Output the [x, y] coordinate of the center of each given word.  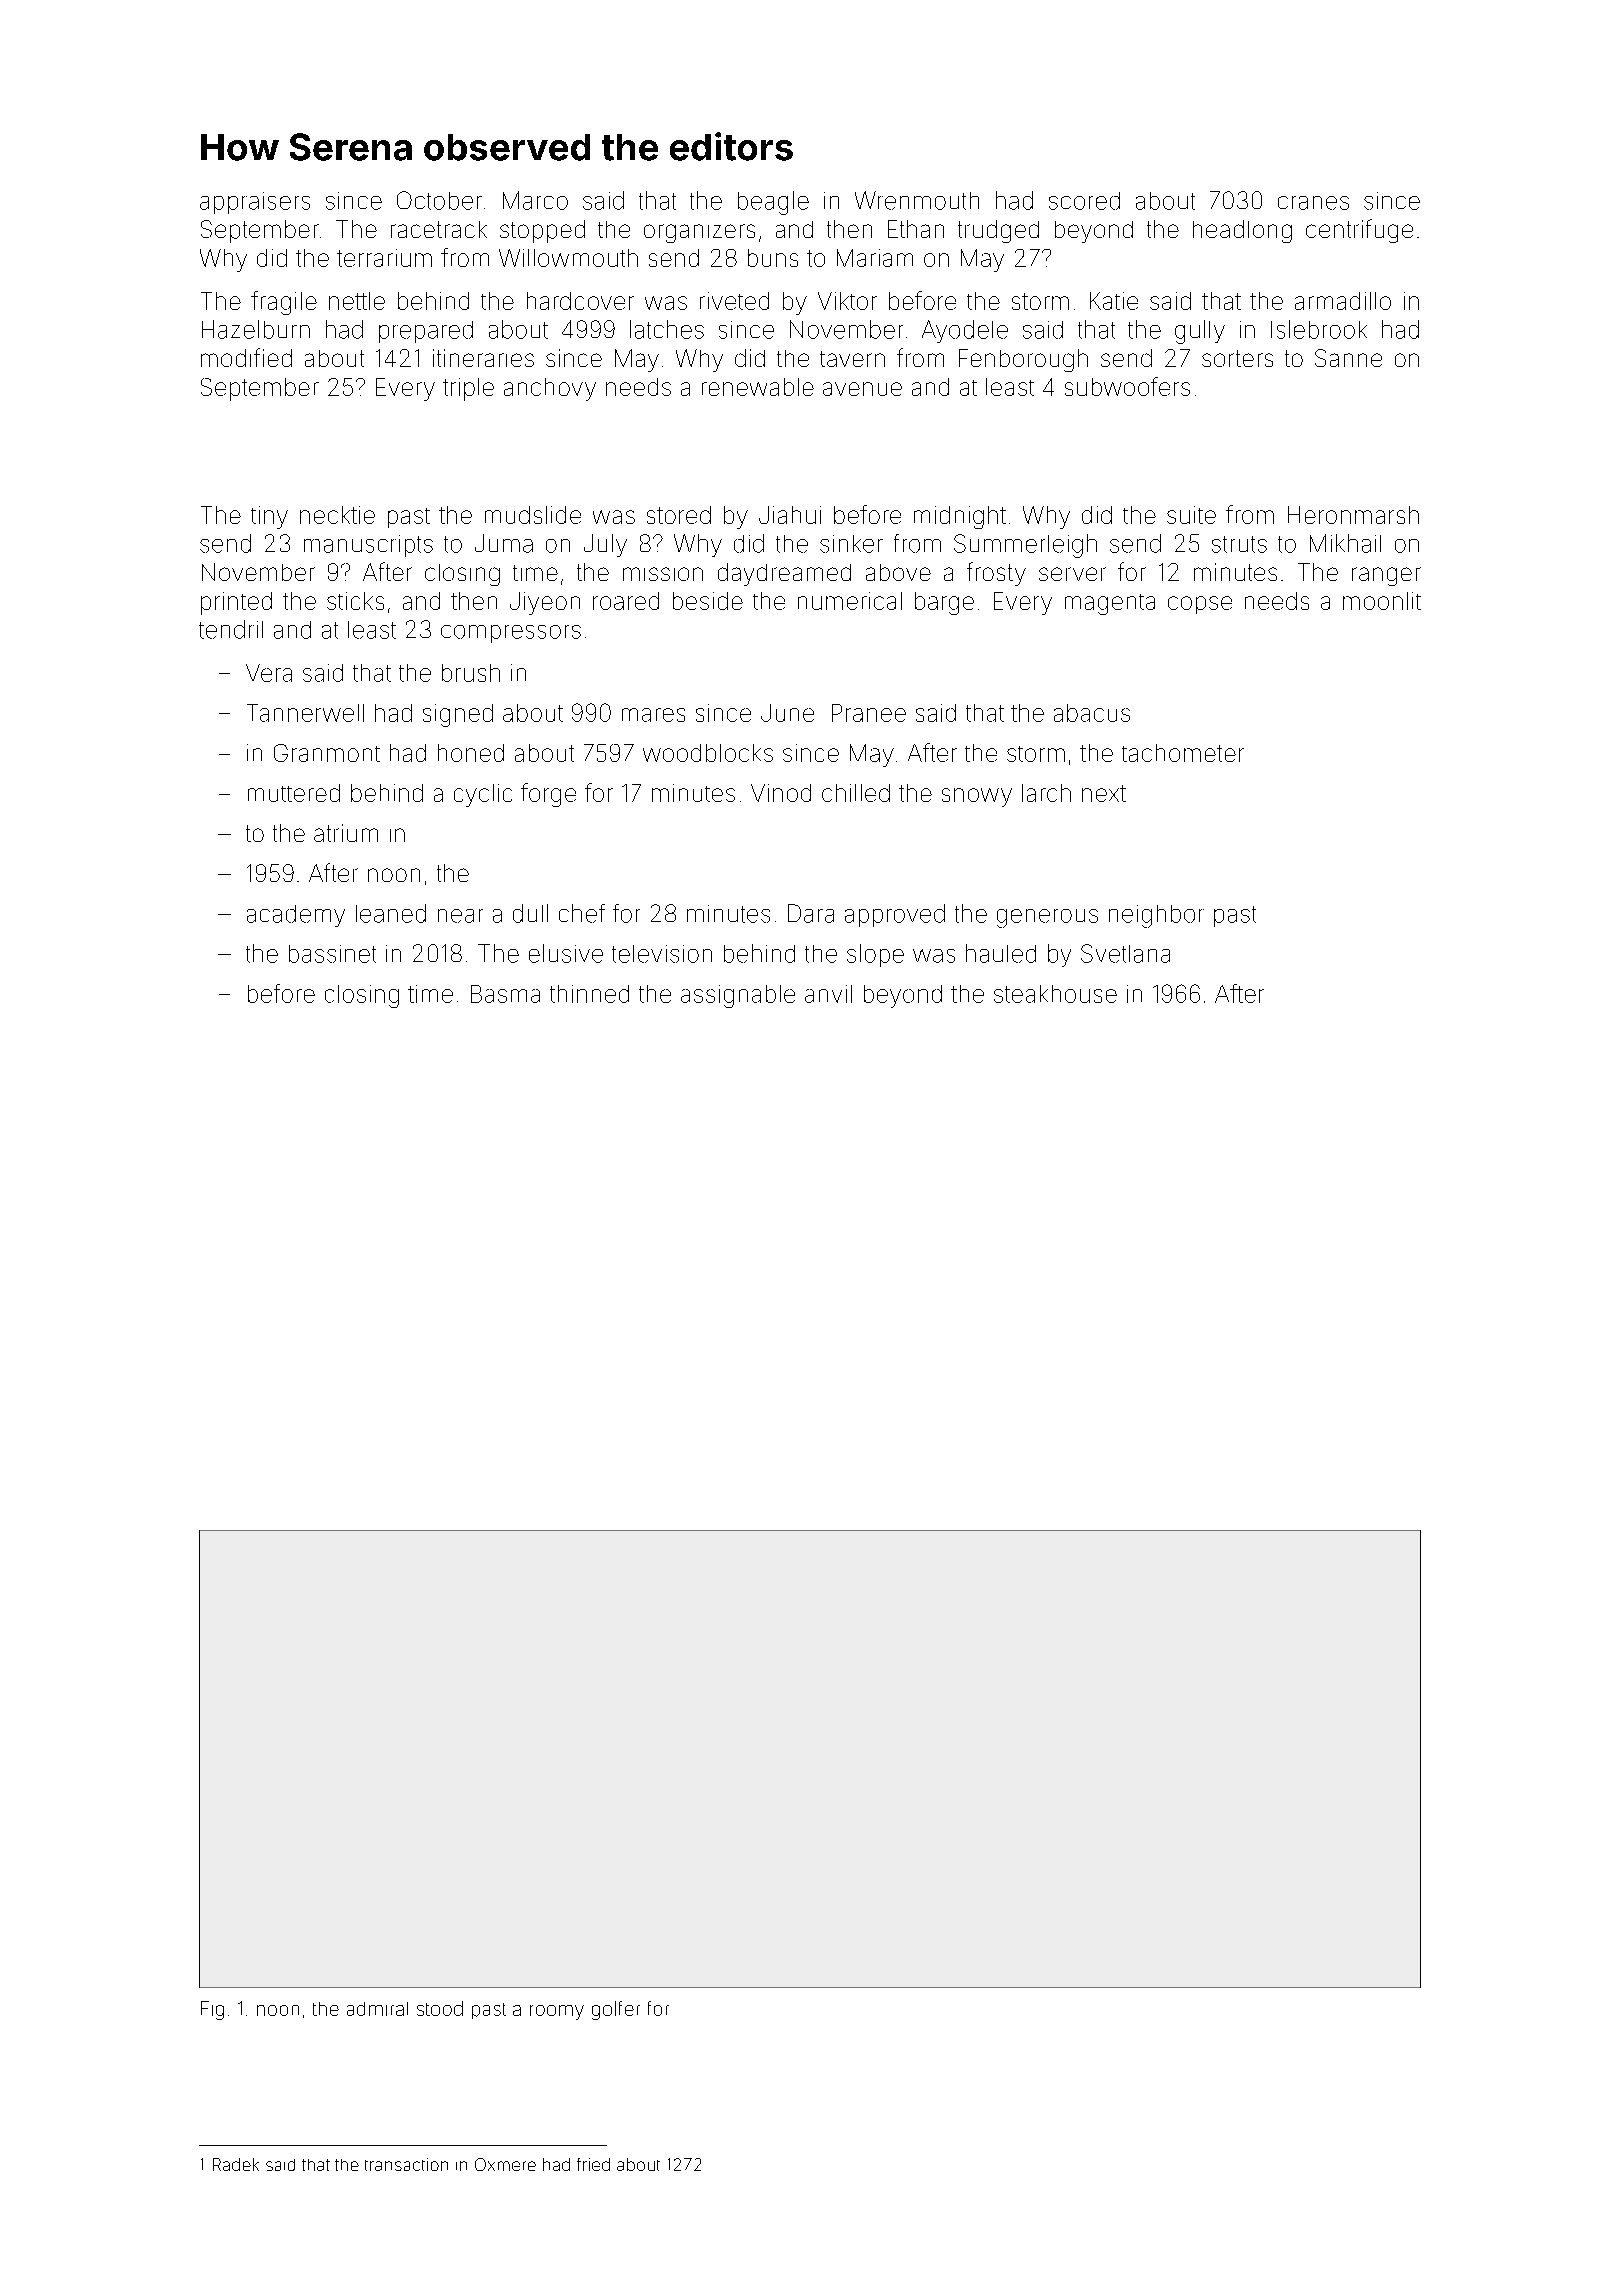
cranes [1313, 203]
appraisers [255, 203]
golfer [616, 2010]
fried [593, 2164]
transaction [406, 2164]
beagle [773, 203]
